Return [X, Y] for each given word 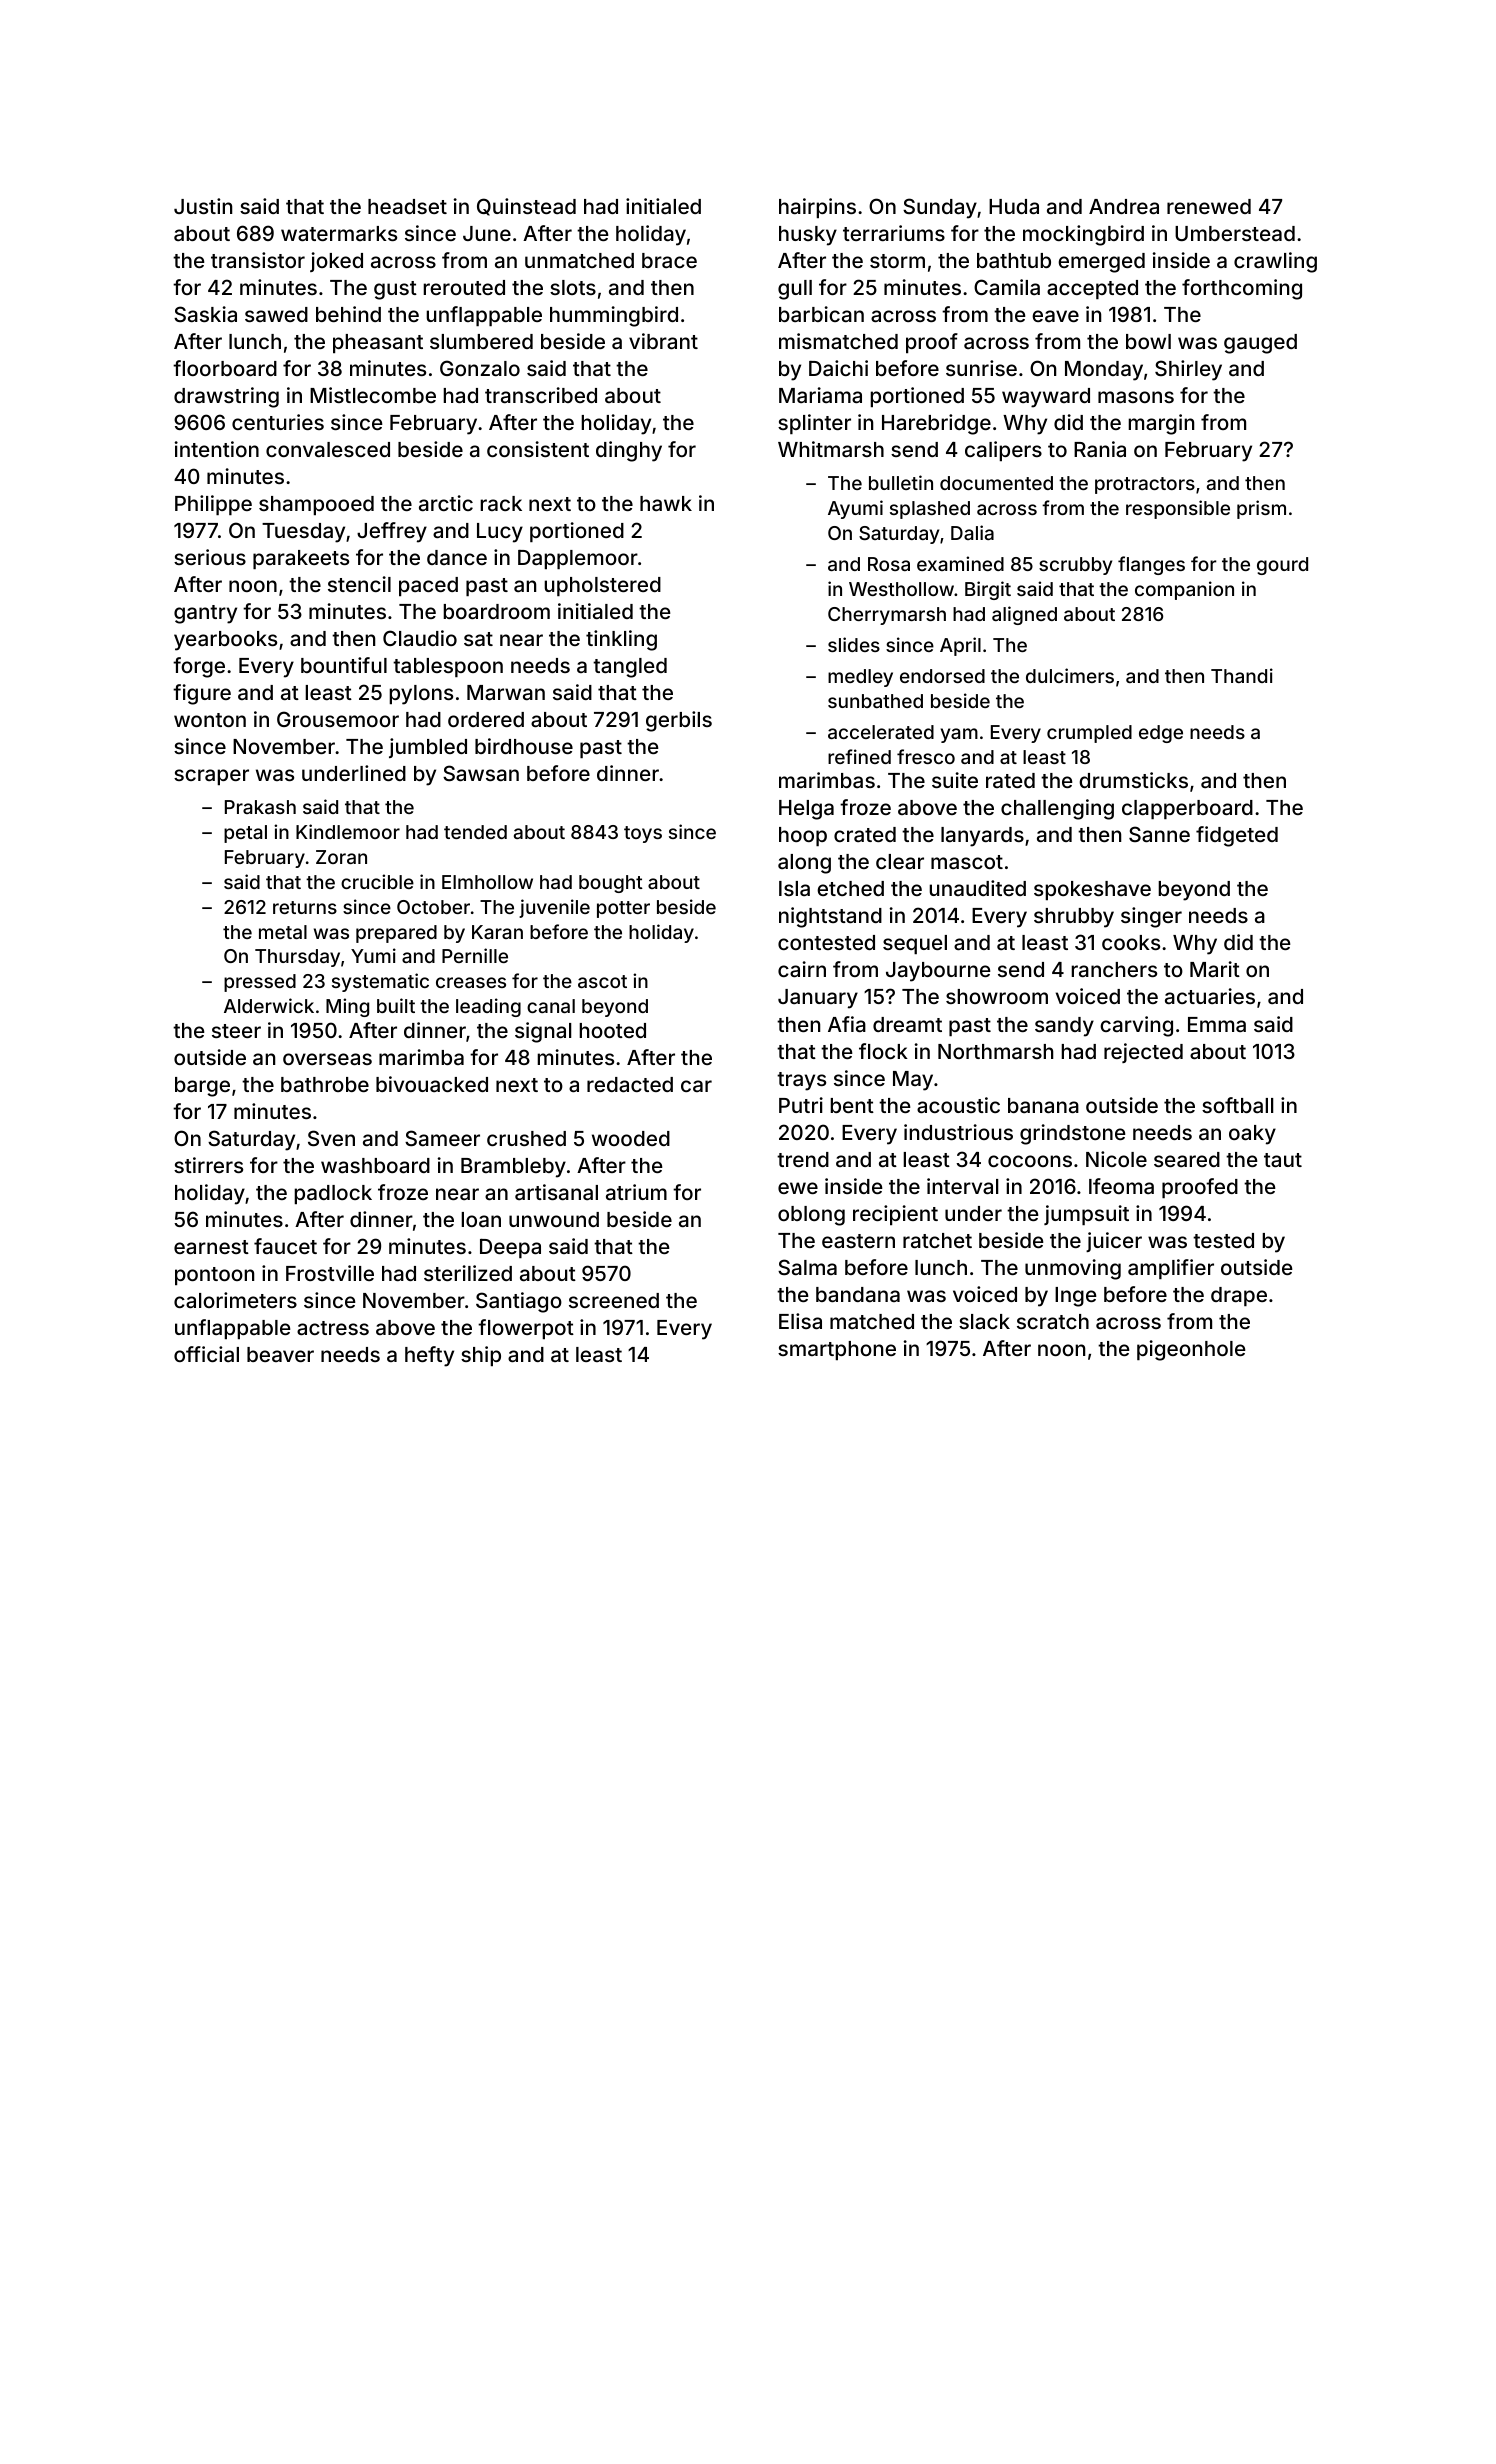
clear [900, 861]
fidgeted [1237, 836]
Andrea [1124, 206]
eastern [858, 1241]
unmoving [1073, 1269]
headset [407, 206]
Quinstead [526, 207]
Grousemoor [338, 719]
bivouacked [432, 1084]
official [206, 1354]
